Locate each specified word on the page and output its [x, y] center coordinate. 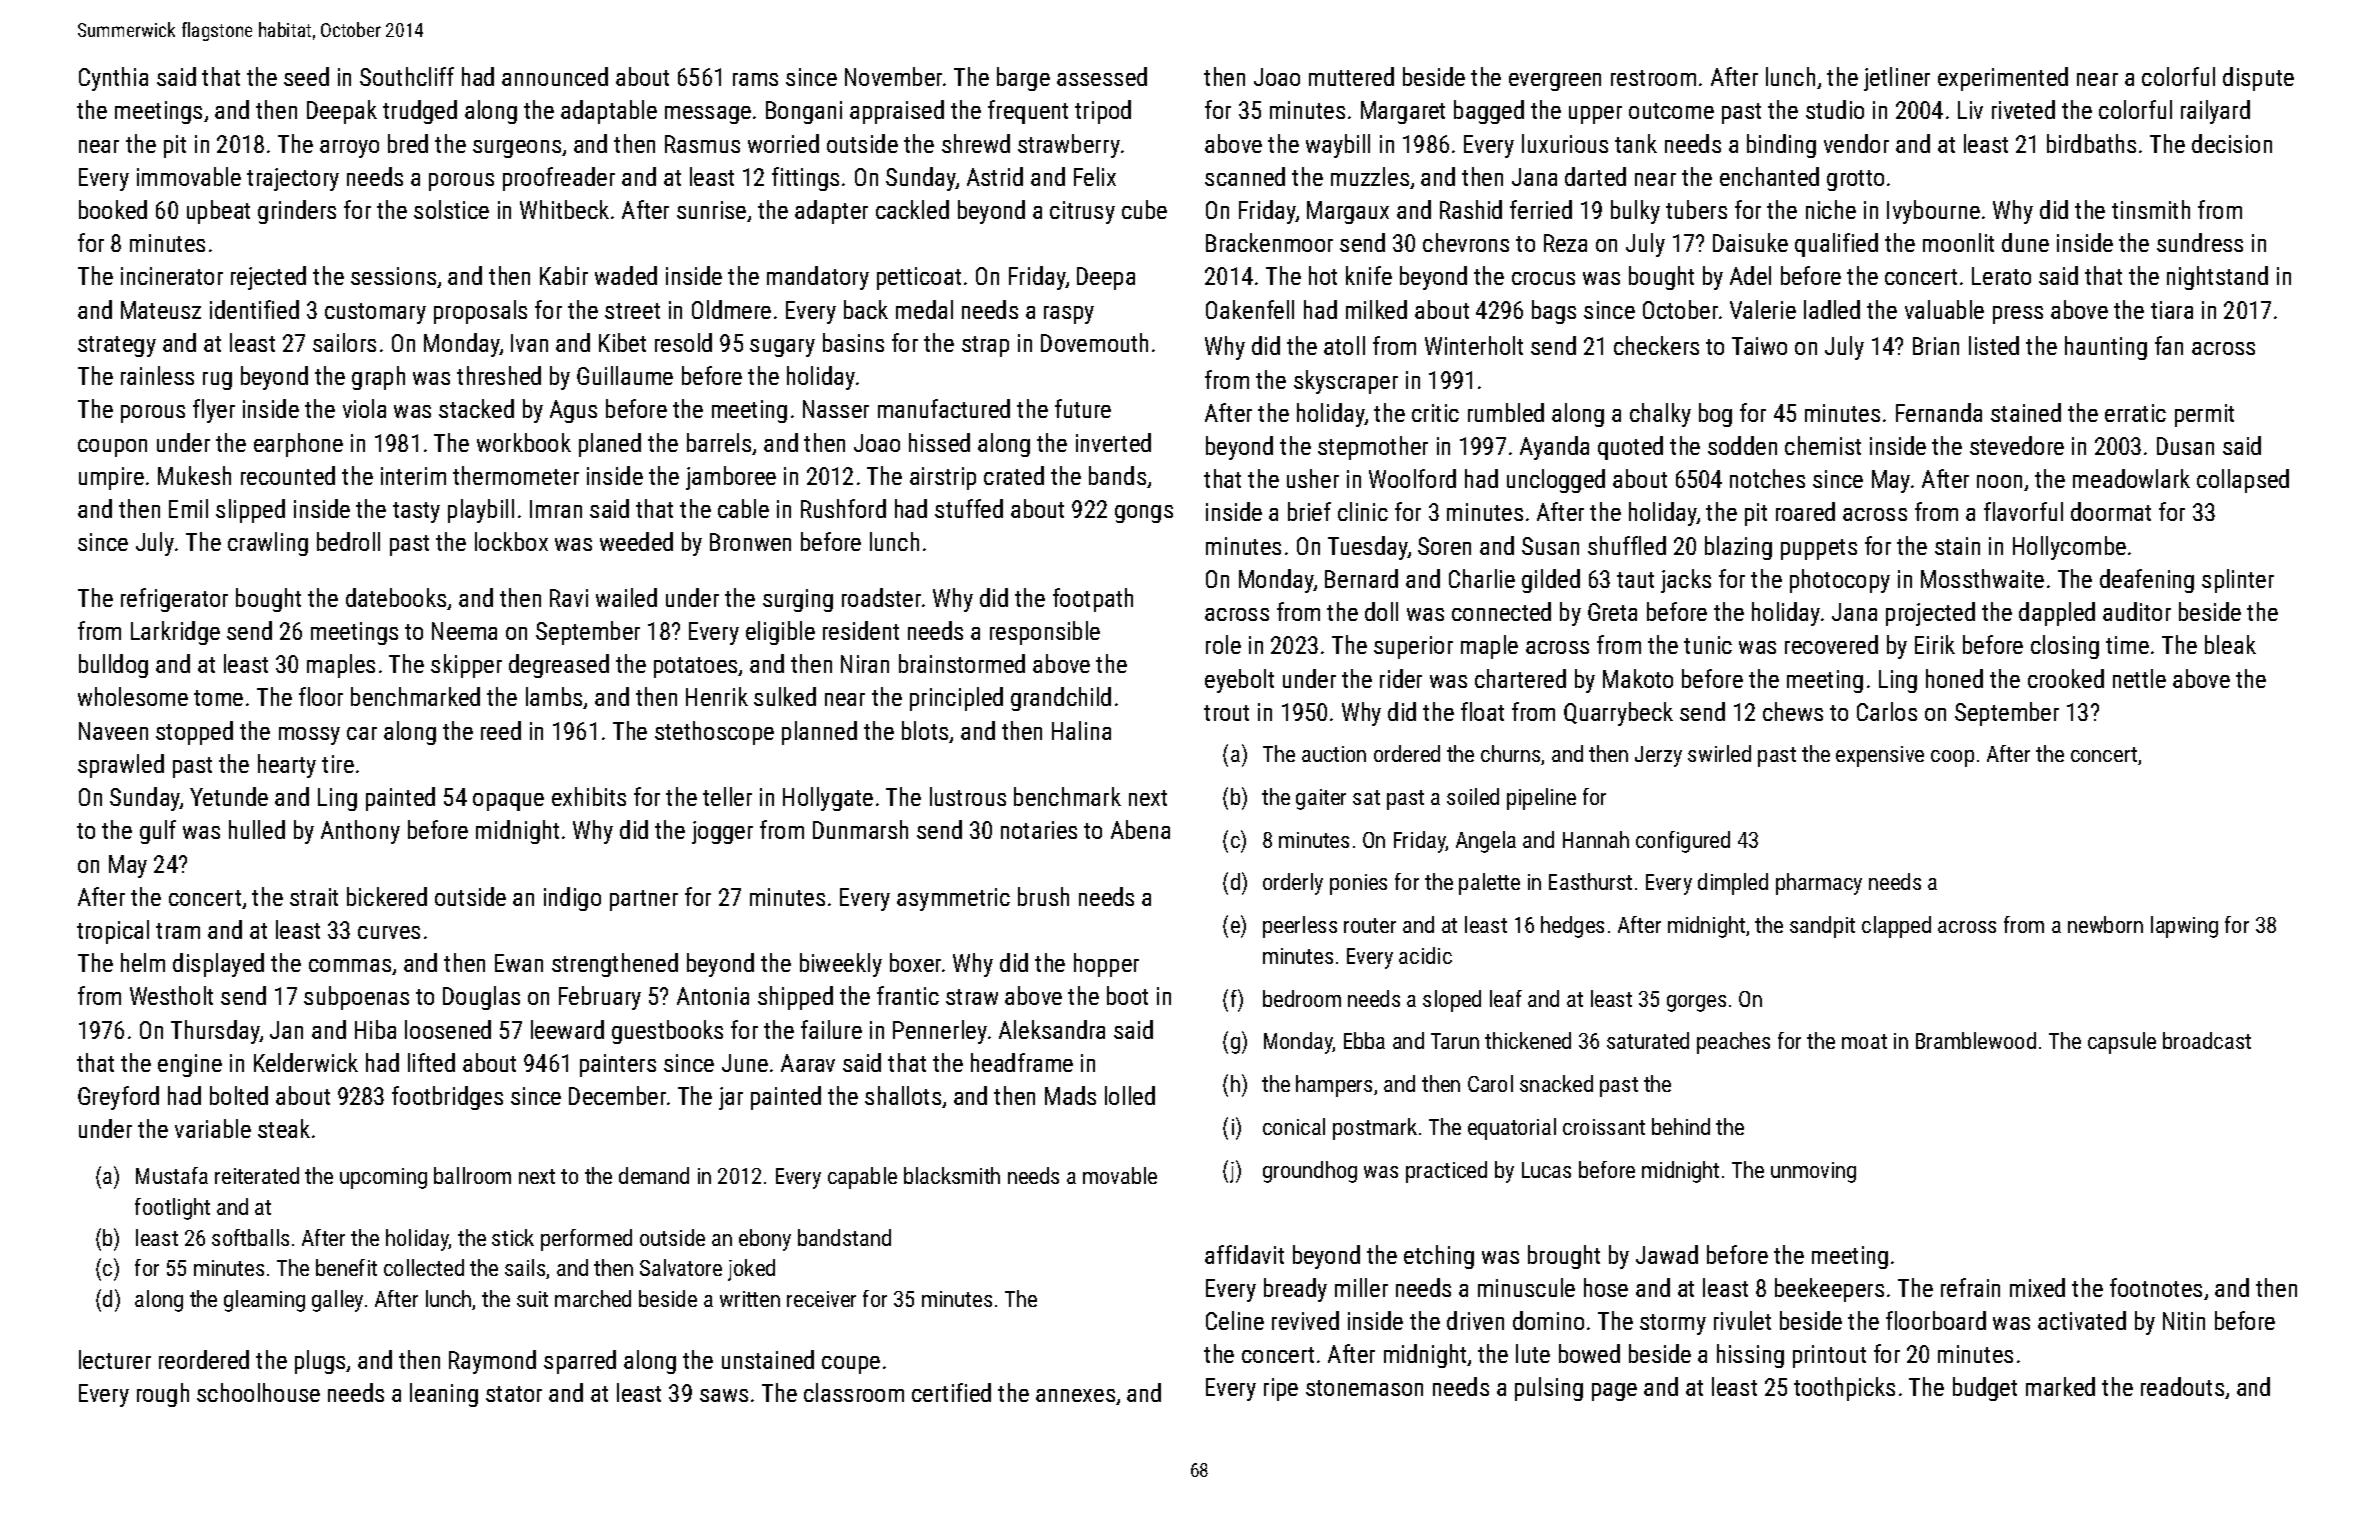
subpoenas [356, 998]
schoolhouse [258, 1392]
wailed [626, 597]
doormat [2111, 511]
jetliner [1897, 79]
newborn [2105, 924]
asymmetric [953, 899]
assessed [1102, 76]
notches [1767, 478]
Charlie [1482, 578]
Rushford [843, 508]
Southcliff [407, 76]
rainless [157, 375]
